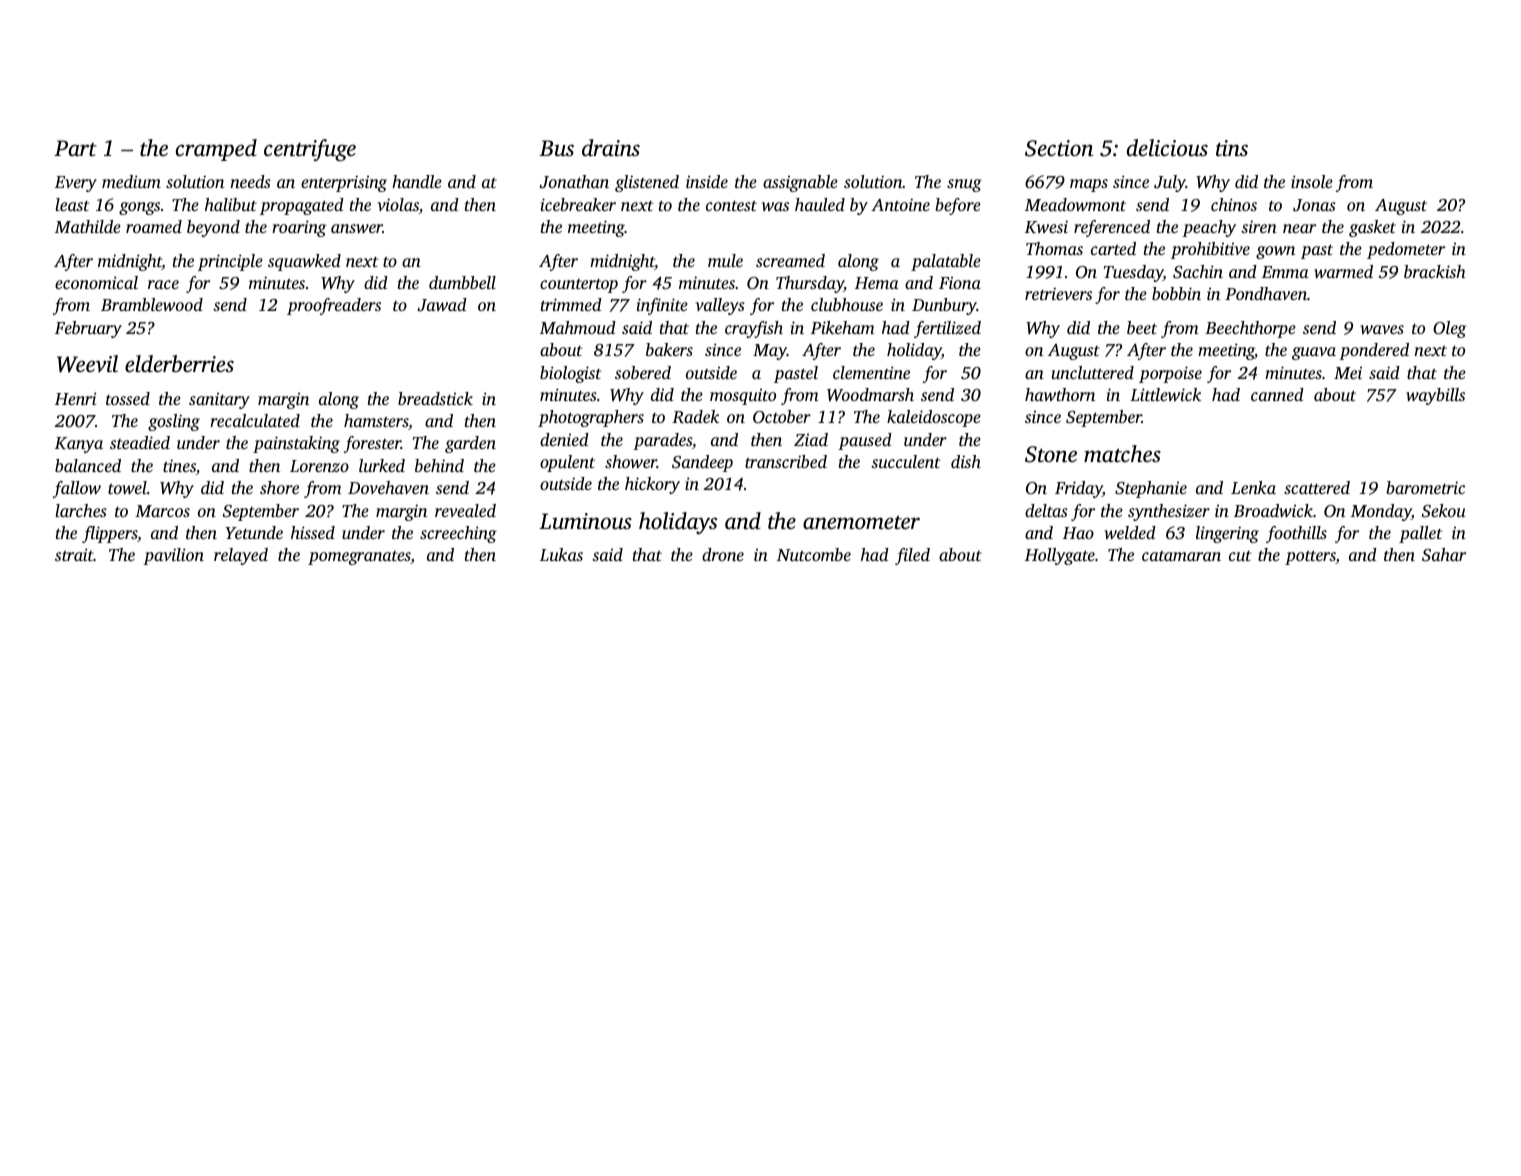 This screenshot has width=1521, height=1176. I want to click on February, so click(88, 329).
